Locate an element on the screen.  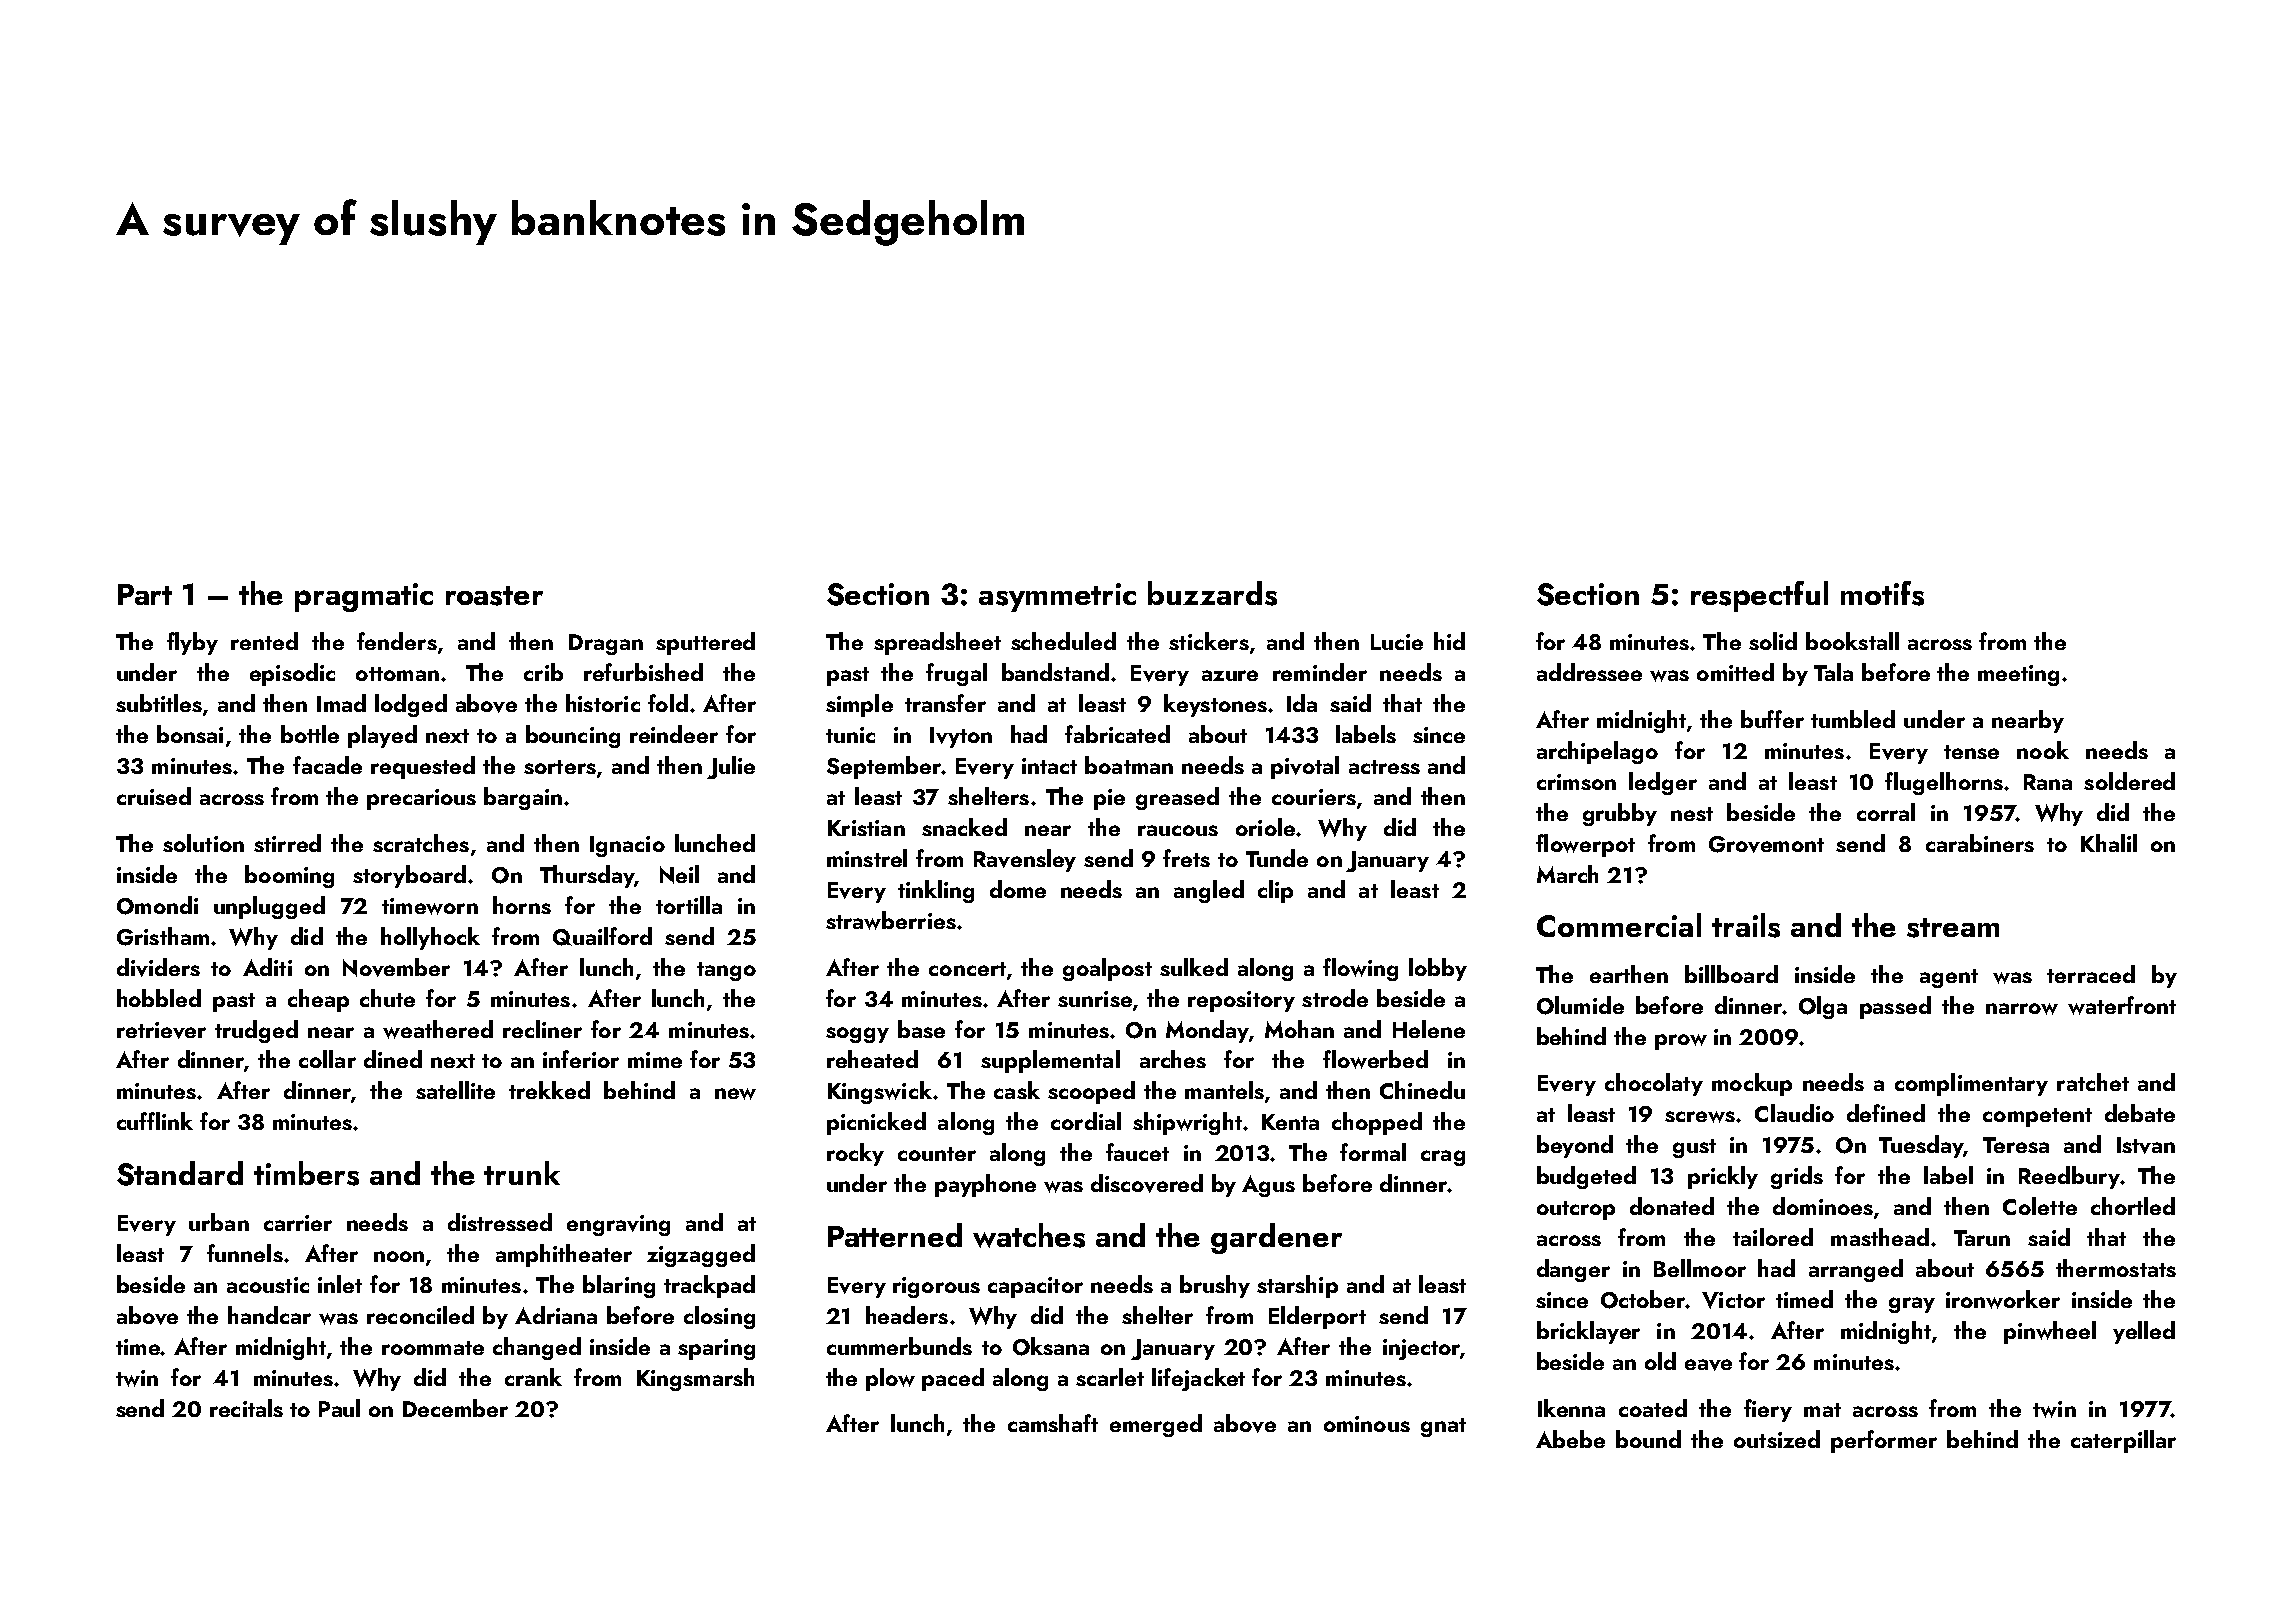
acoustic is located at coordinates (268, 1285).
